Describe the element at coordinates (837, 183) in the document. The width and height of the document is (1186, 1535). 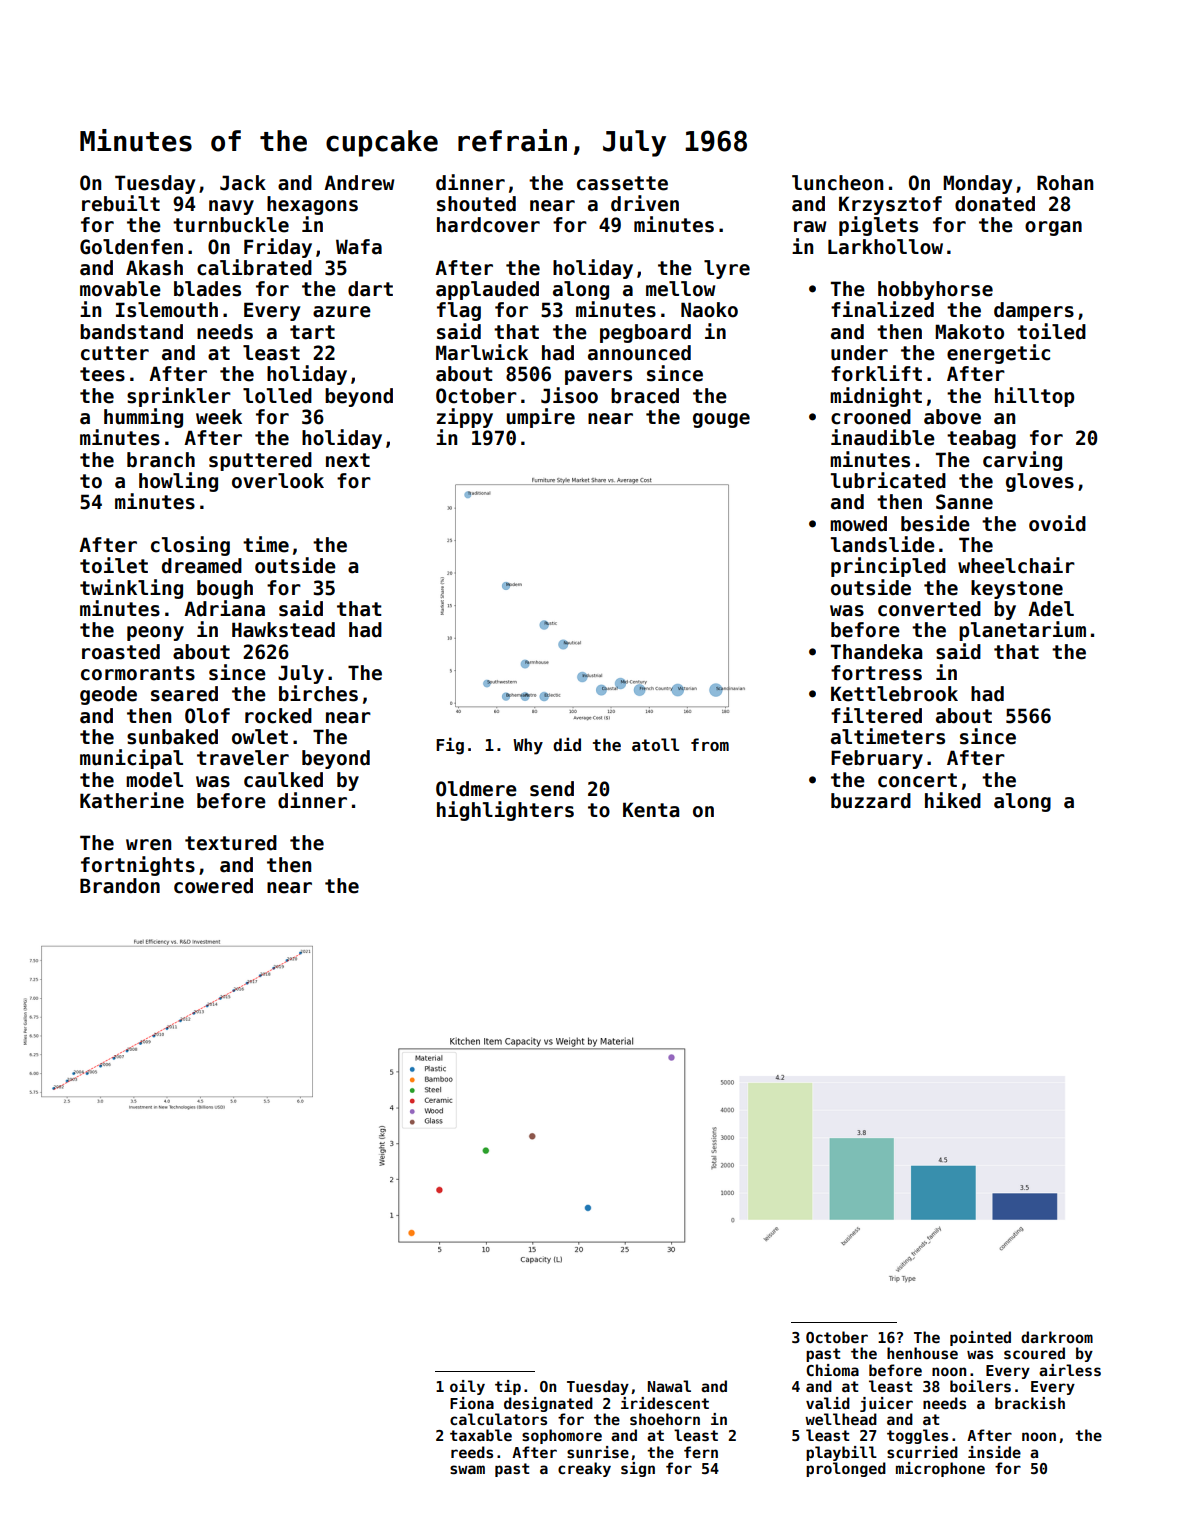
I see `luncheon` at that location.
